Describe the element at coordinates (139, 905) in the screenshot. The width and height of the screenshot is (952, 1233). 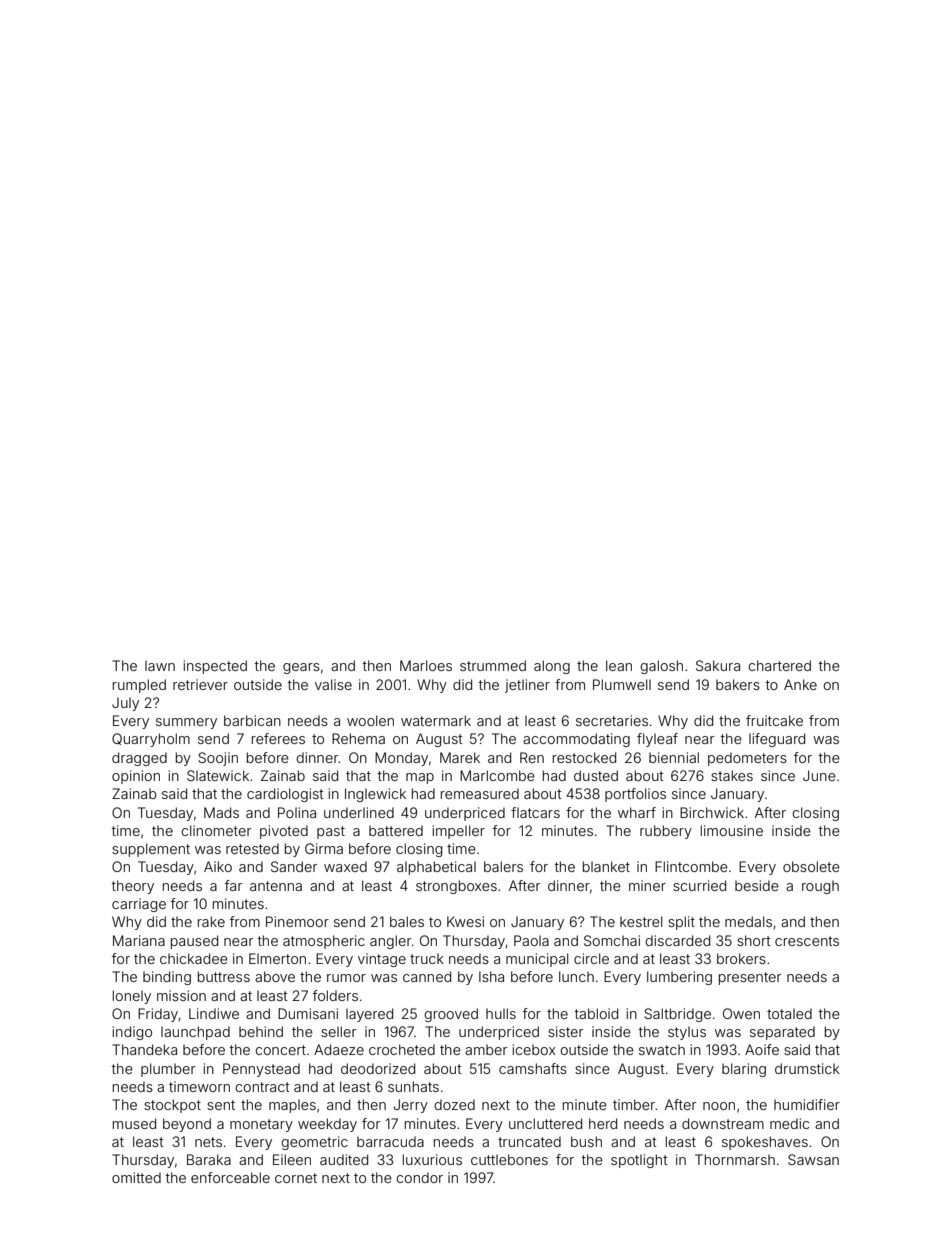
I see `carriage` at that location.
